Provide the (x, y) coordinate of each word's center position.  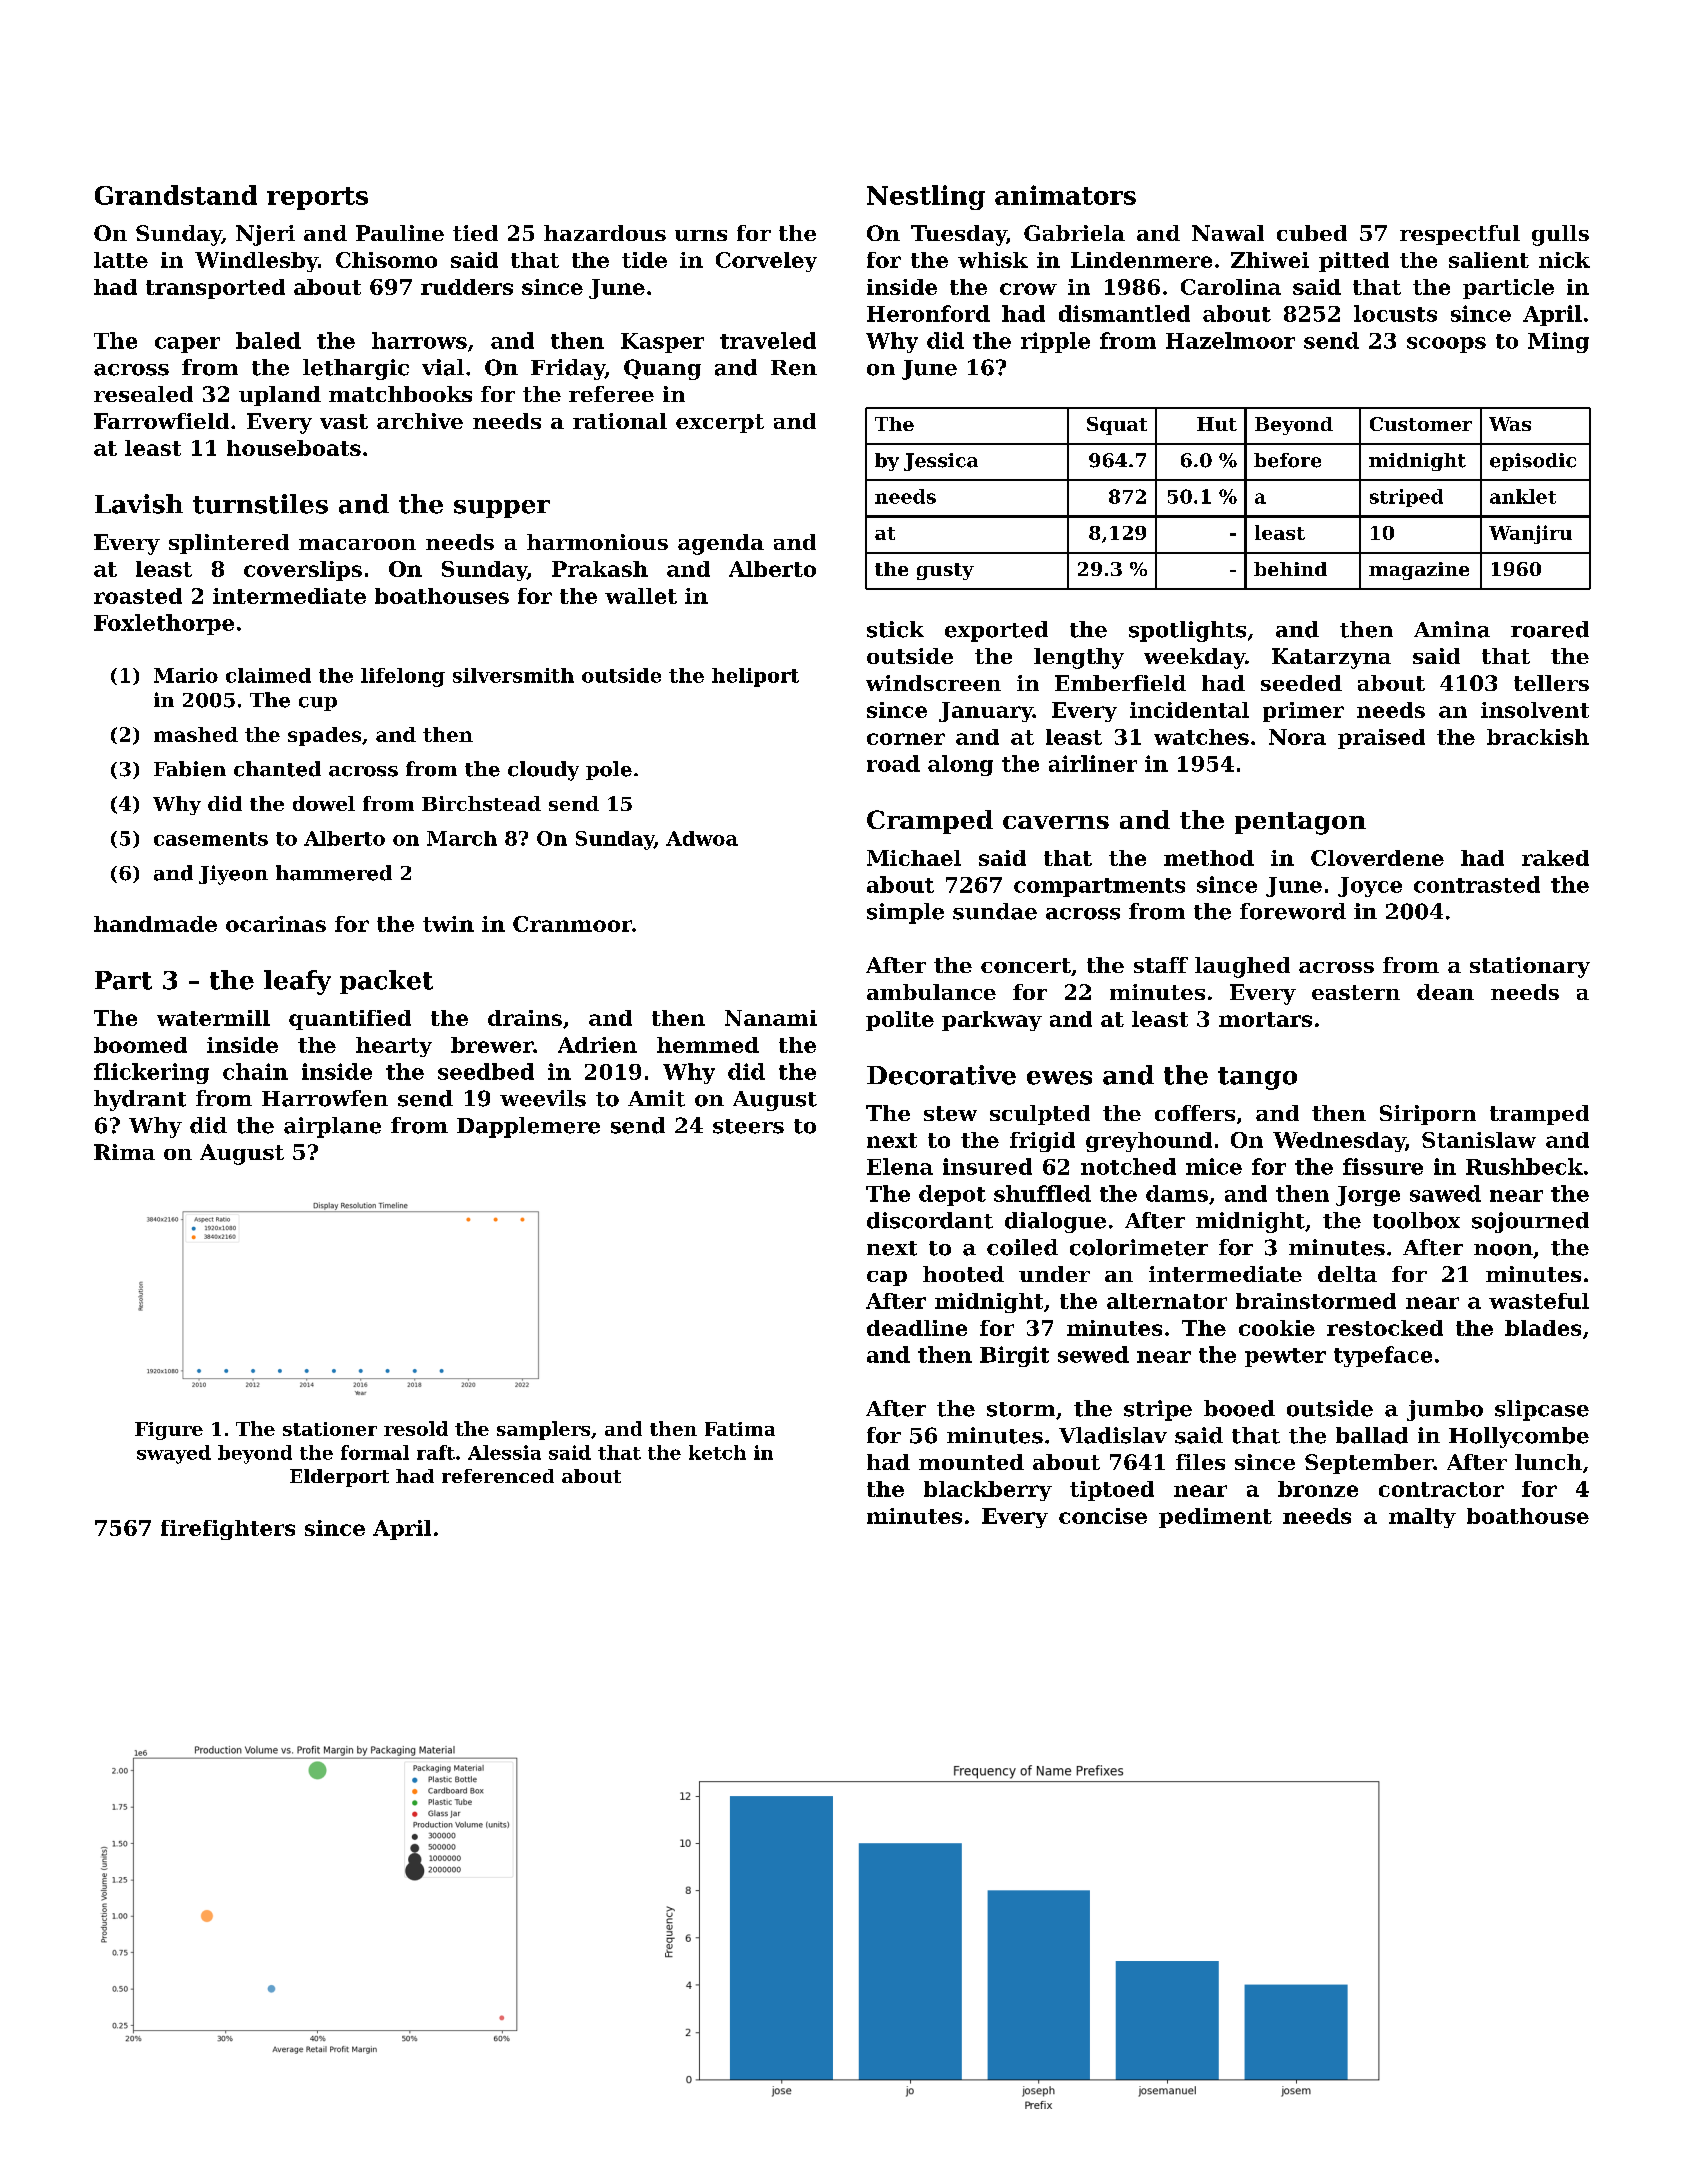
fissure (1383, 1166)
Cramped (930, 822)
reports (317, 198)
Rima (124, 1152)
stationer (330, 1429)
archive (420, 421)
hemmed (708, 1045)
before (1287, 460)
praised (1381, 739)
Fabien (190, 769)
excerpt (720, 423)
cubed (1312, 233)
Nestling (926, 197)
